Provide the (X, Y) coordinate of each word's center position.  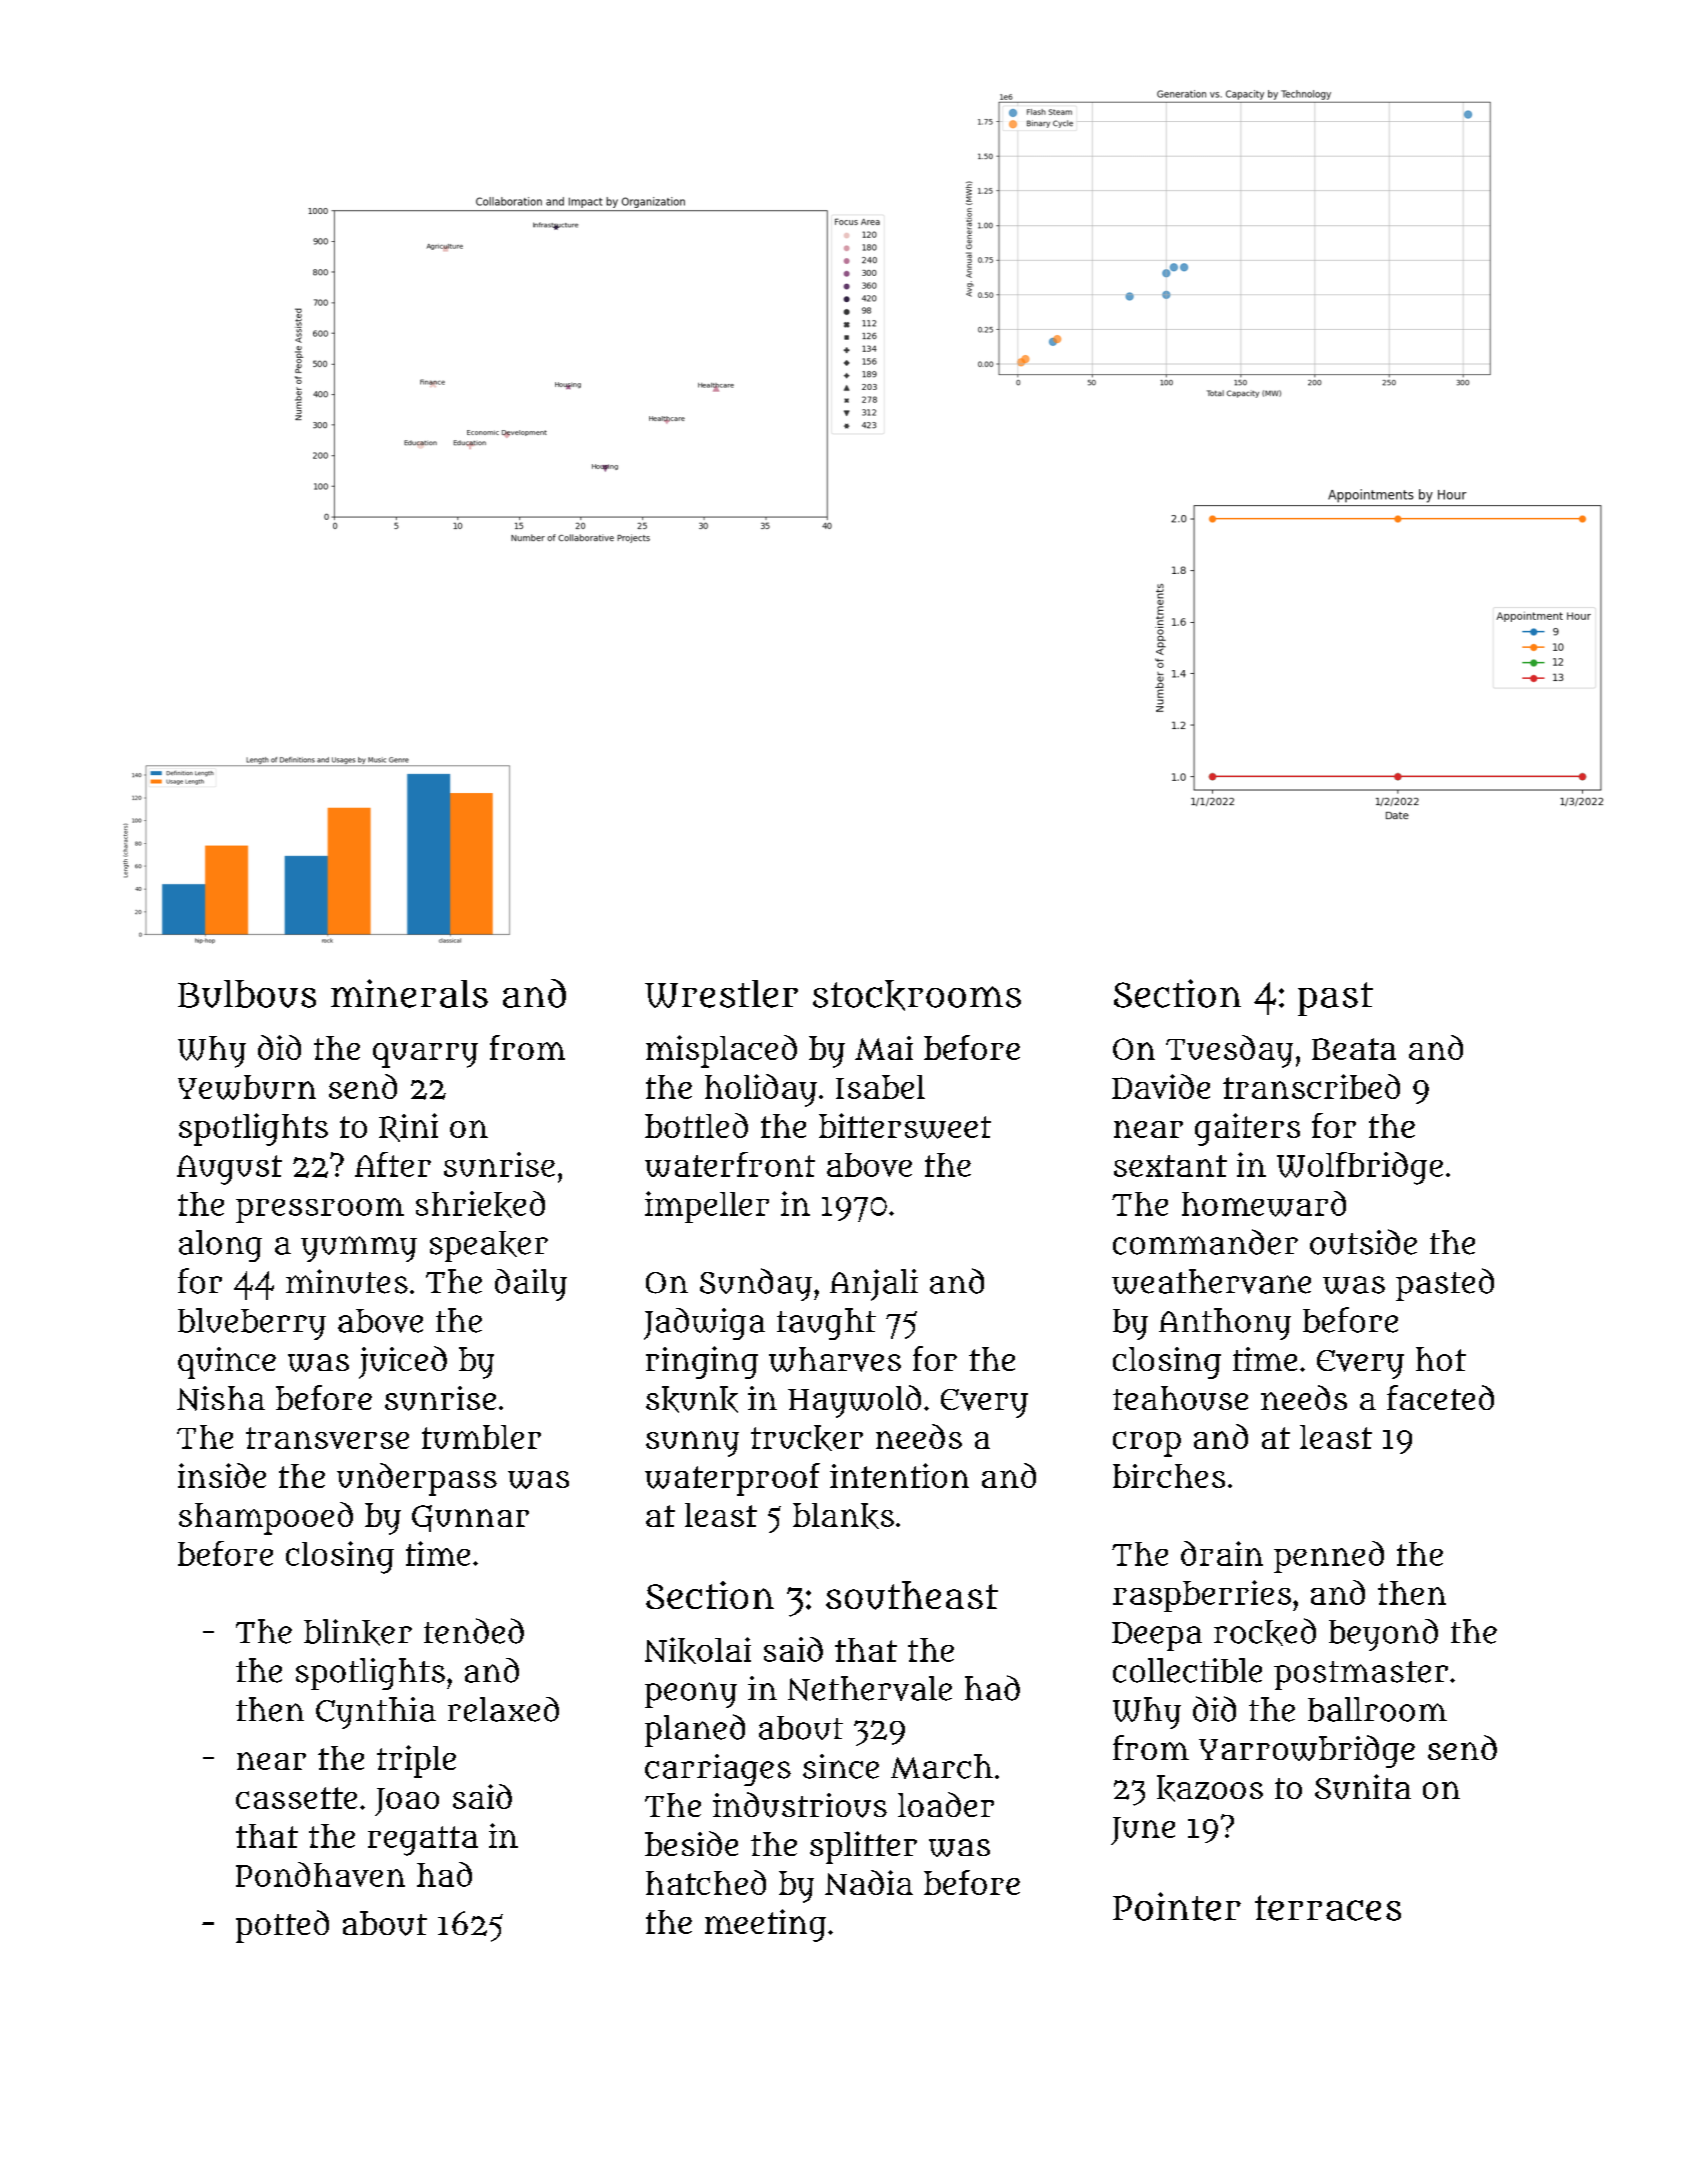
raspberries (1202, 1596)
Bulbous (247, 994)
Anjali (874, 1285)
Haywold (854, 1401)
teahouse (1180, 1398)
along (220, 1246)
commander (1205, 1242)
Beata (1354, 1049)
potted (282, 1926)
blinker (358, 1632)
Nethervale (870, 1688)
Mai (884, 1048)
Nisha (221, 1398)
